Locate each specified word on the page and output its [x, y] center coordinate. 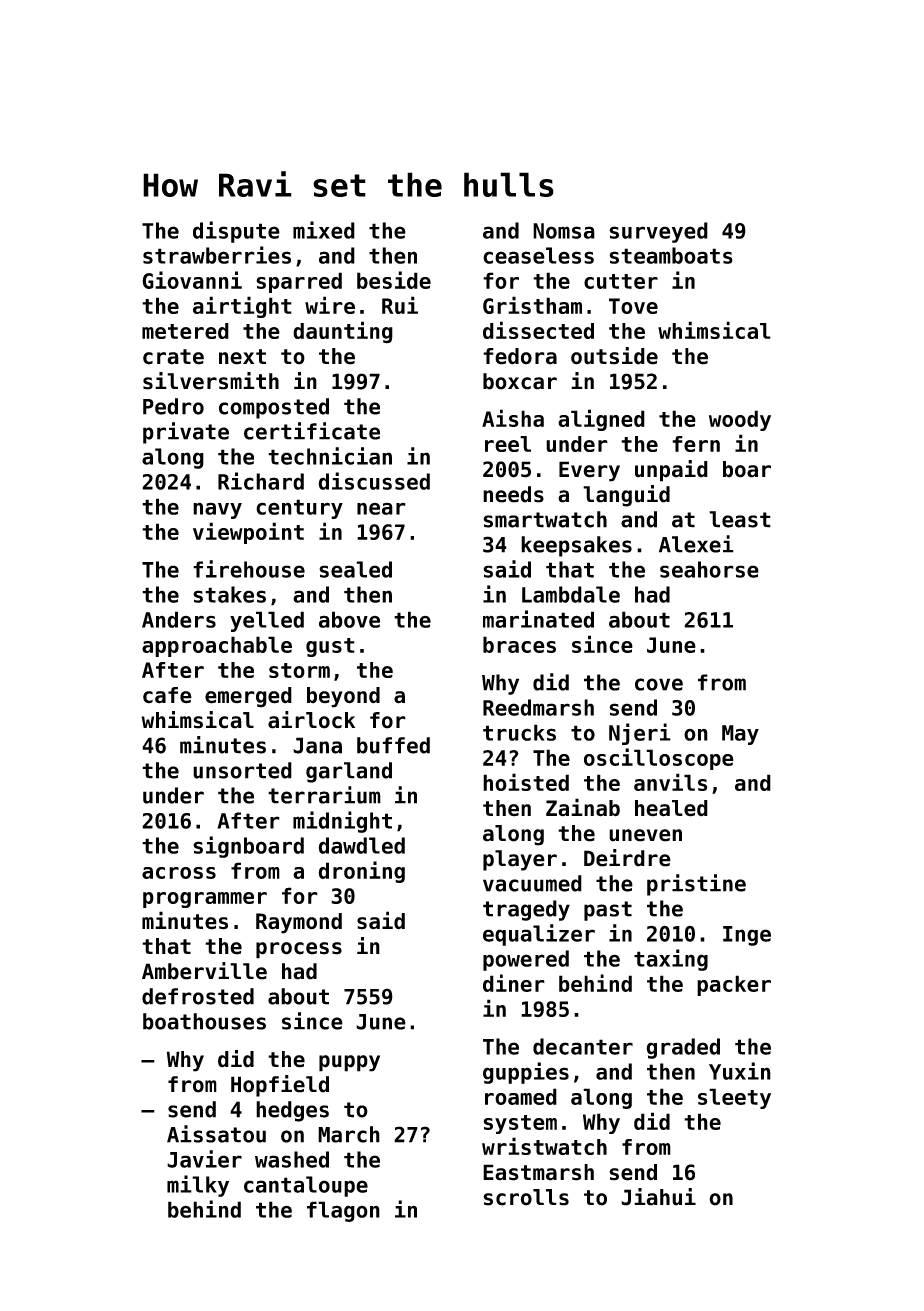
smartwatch [545, 519]
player [520, 860]
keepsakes [576, 546]
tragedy [526, 910]
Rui [400, 305]
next [242, 357]
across [179, 873]
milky [198, 1186]
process [299, 950]
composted [274, 408]
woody [740, 420]
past [608, 911]
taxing [671, 960]
